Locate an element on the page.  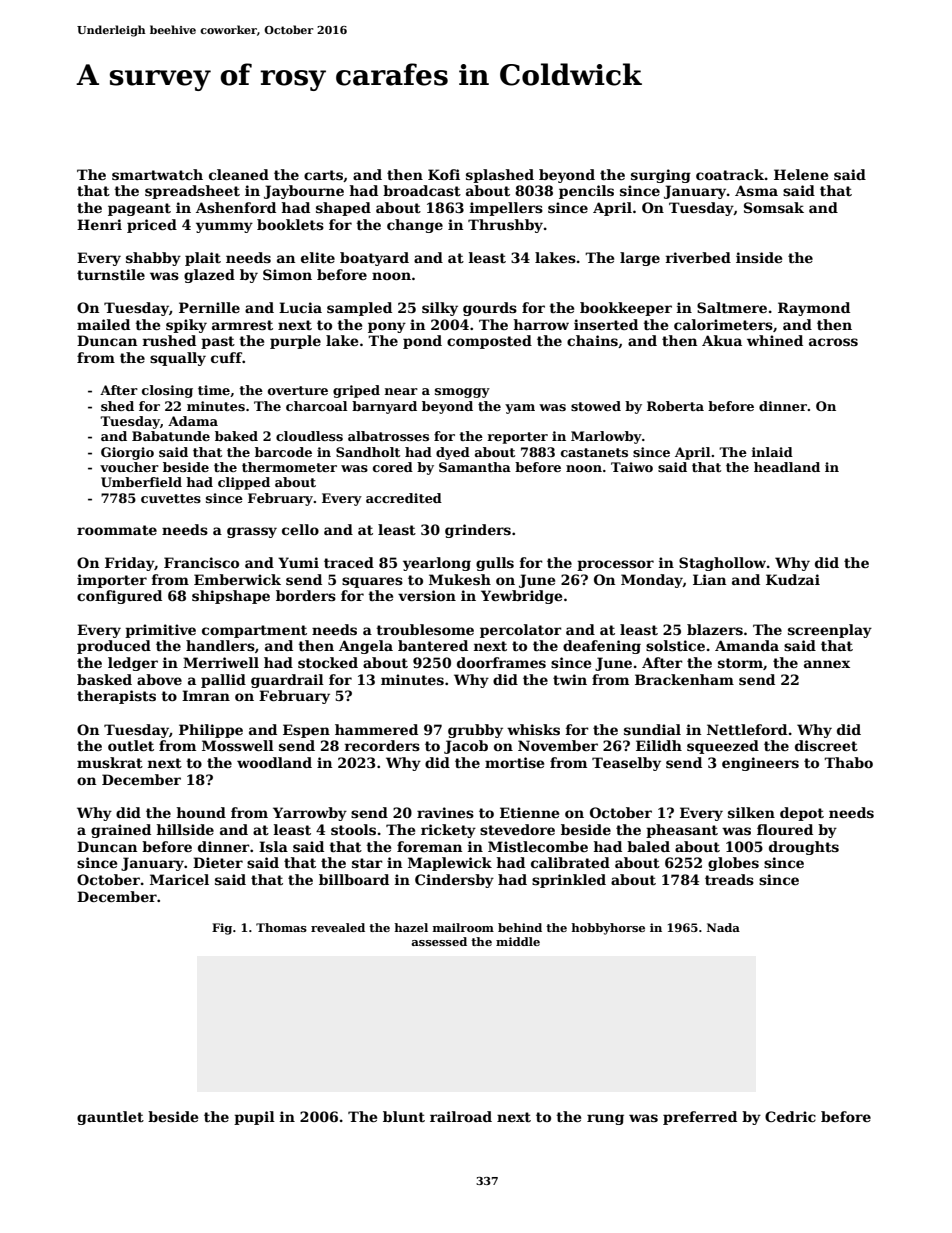
Maricel is located at coordinates (179, 879).
